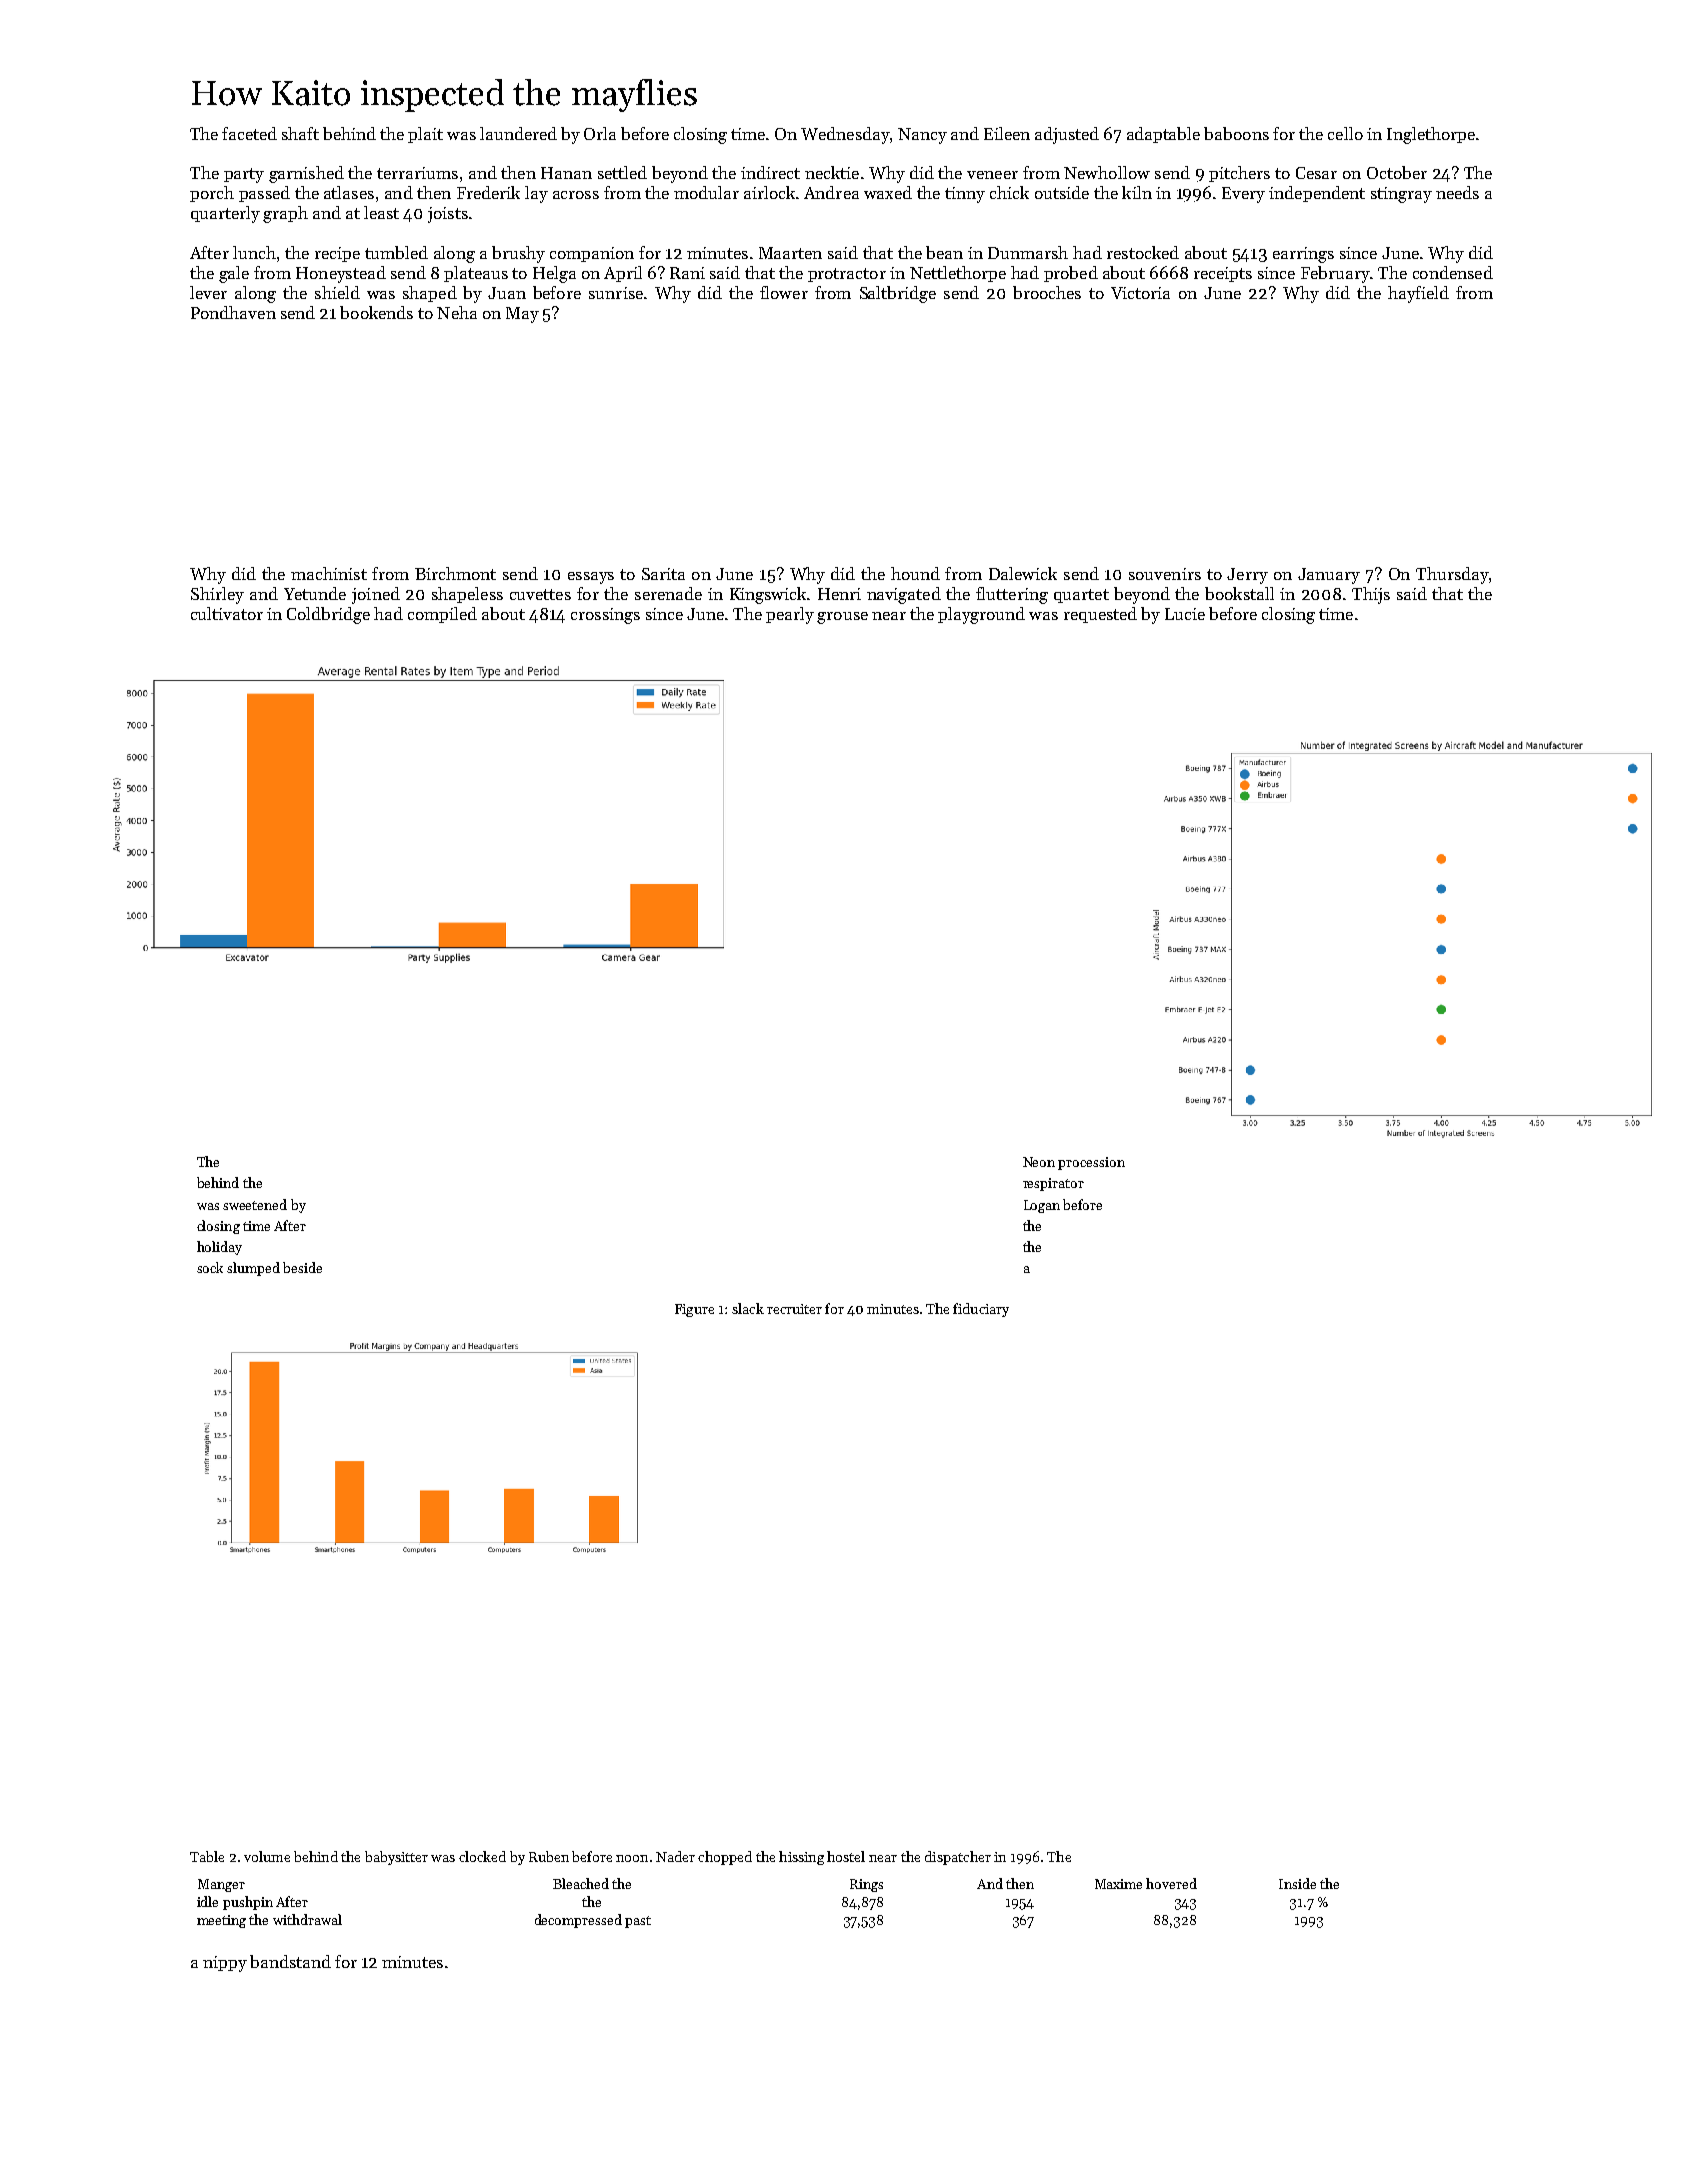 This image has width=1683, height=2178. What do you see at coordinates (267, 1856) in the image?
I see `volume` at bounding box center [267, 1856].
